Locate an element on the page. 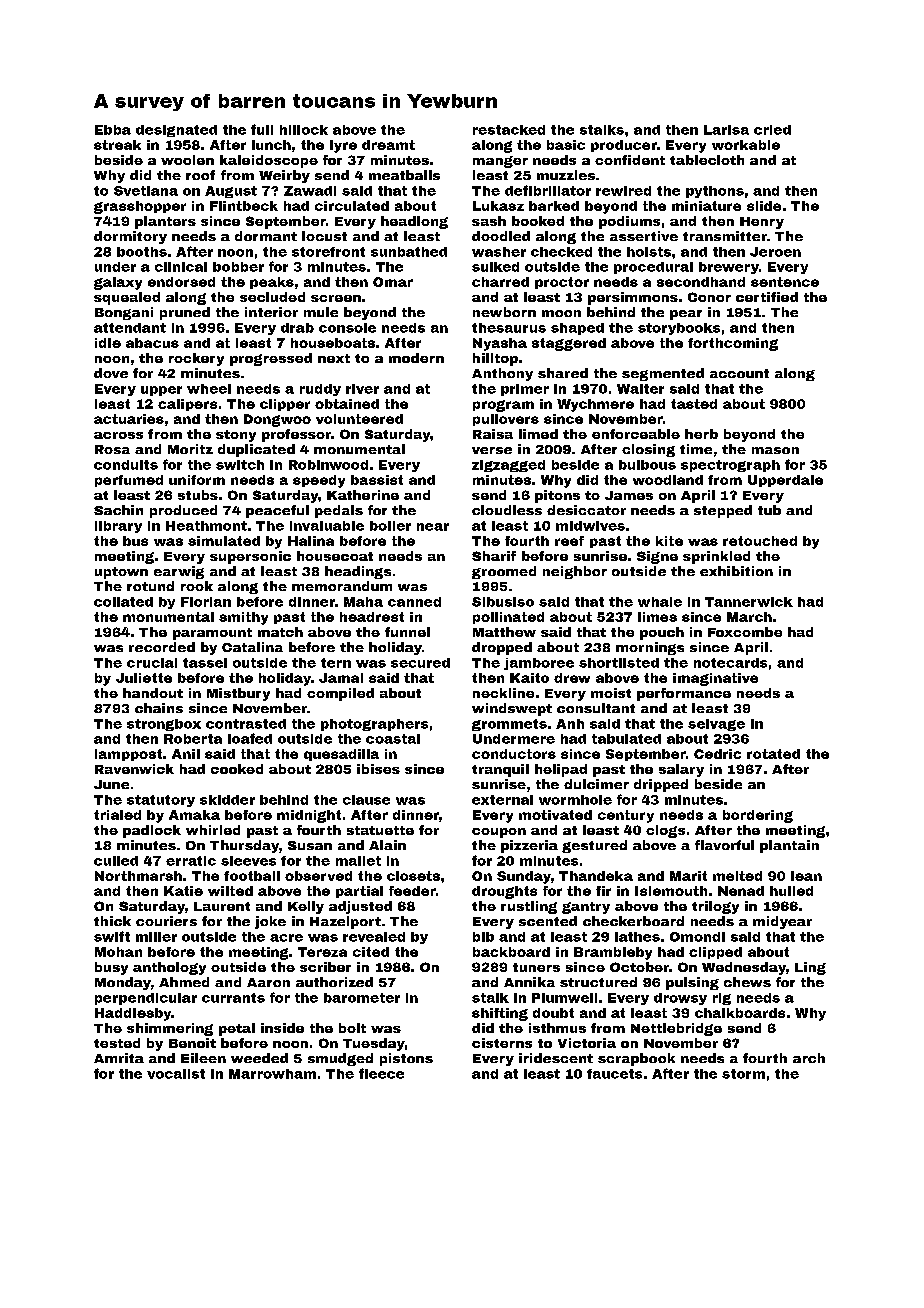 Image resolution: width=924 pixels, height=1308 pixels. June is located at coordinates (111, 784).
